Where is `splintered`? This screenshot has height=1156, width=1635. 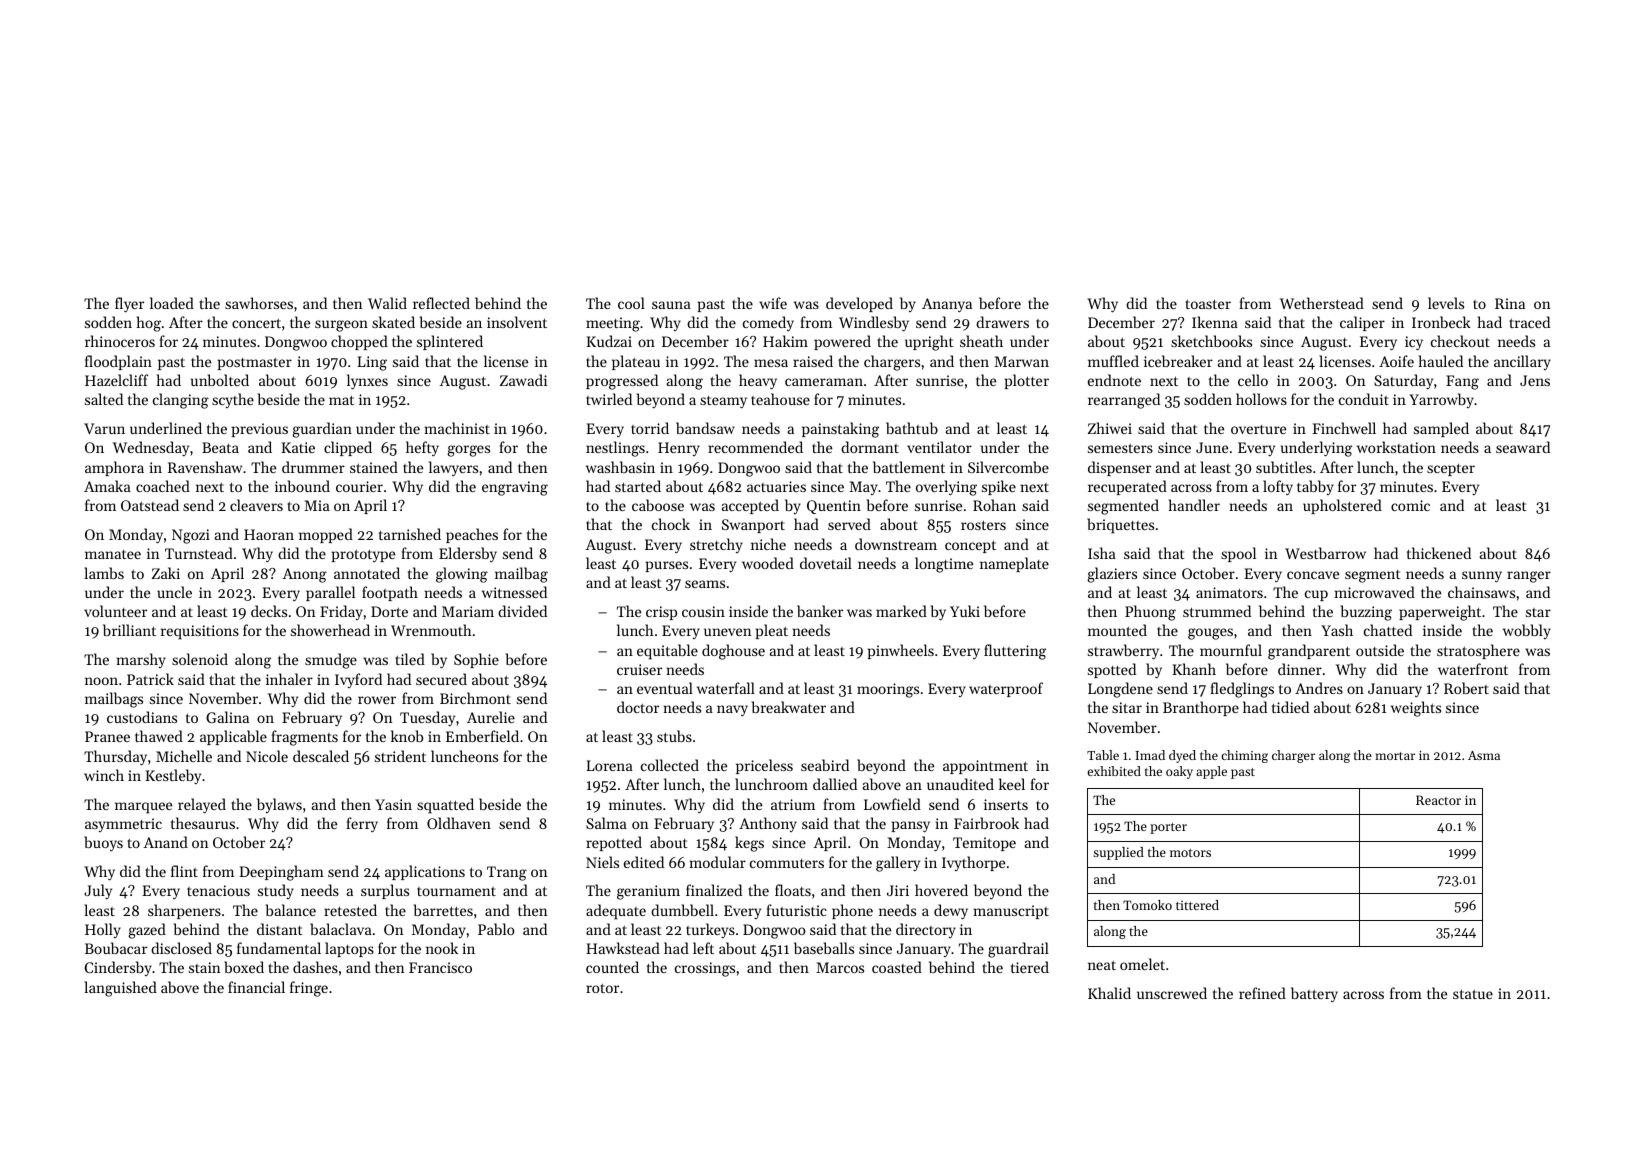 splintered is located at coordinates (450, 342).
